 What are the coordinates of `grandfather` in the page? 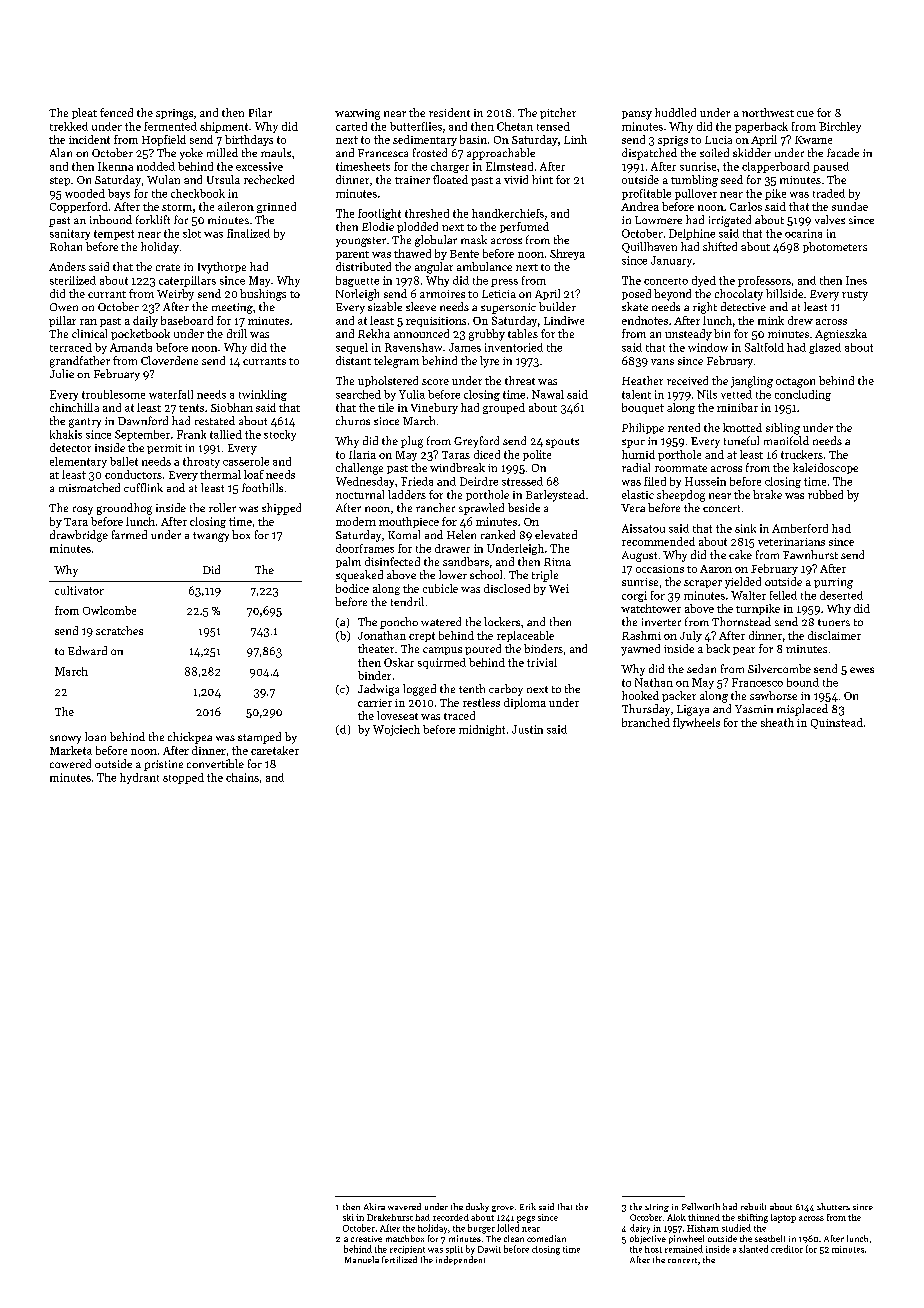 It's located at (80, 362).
